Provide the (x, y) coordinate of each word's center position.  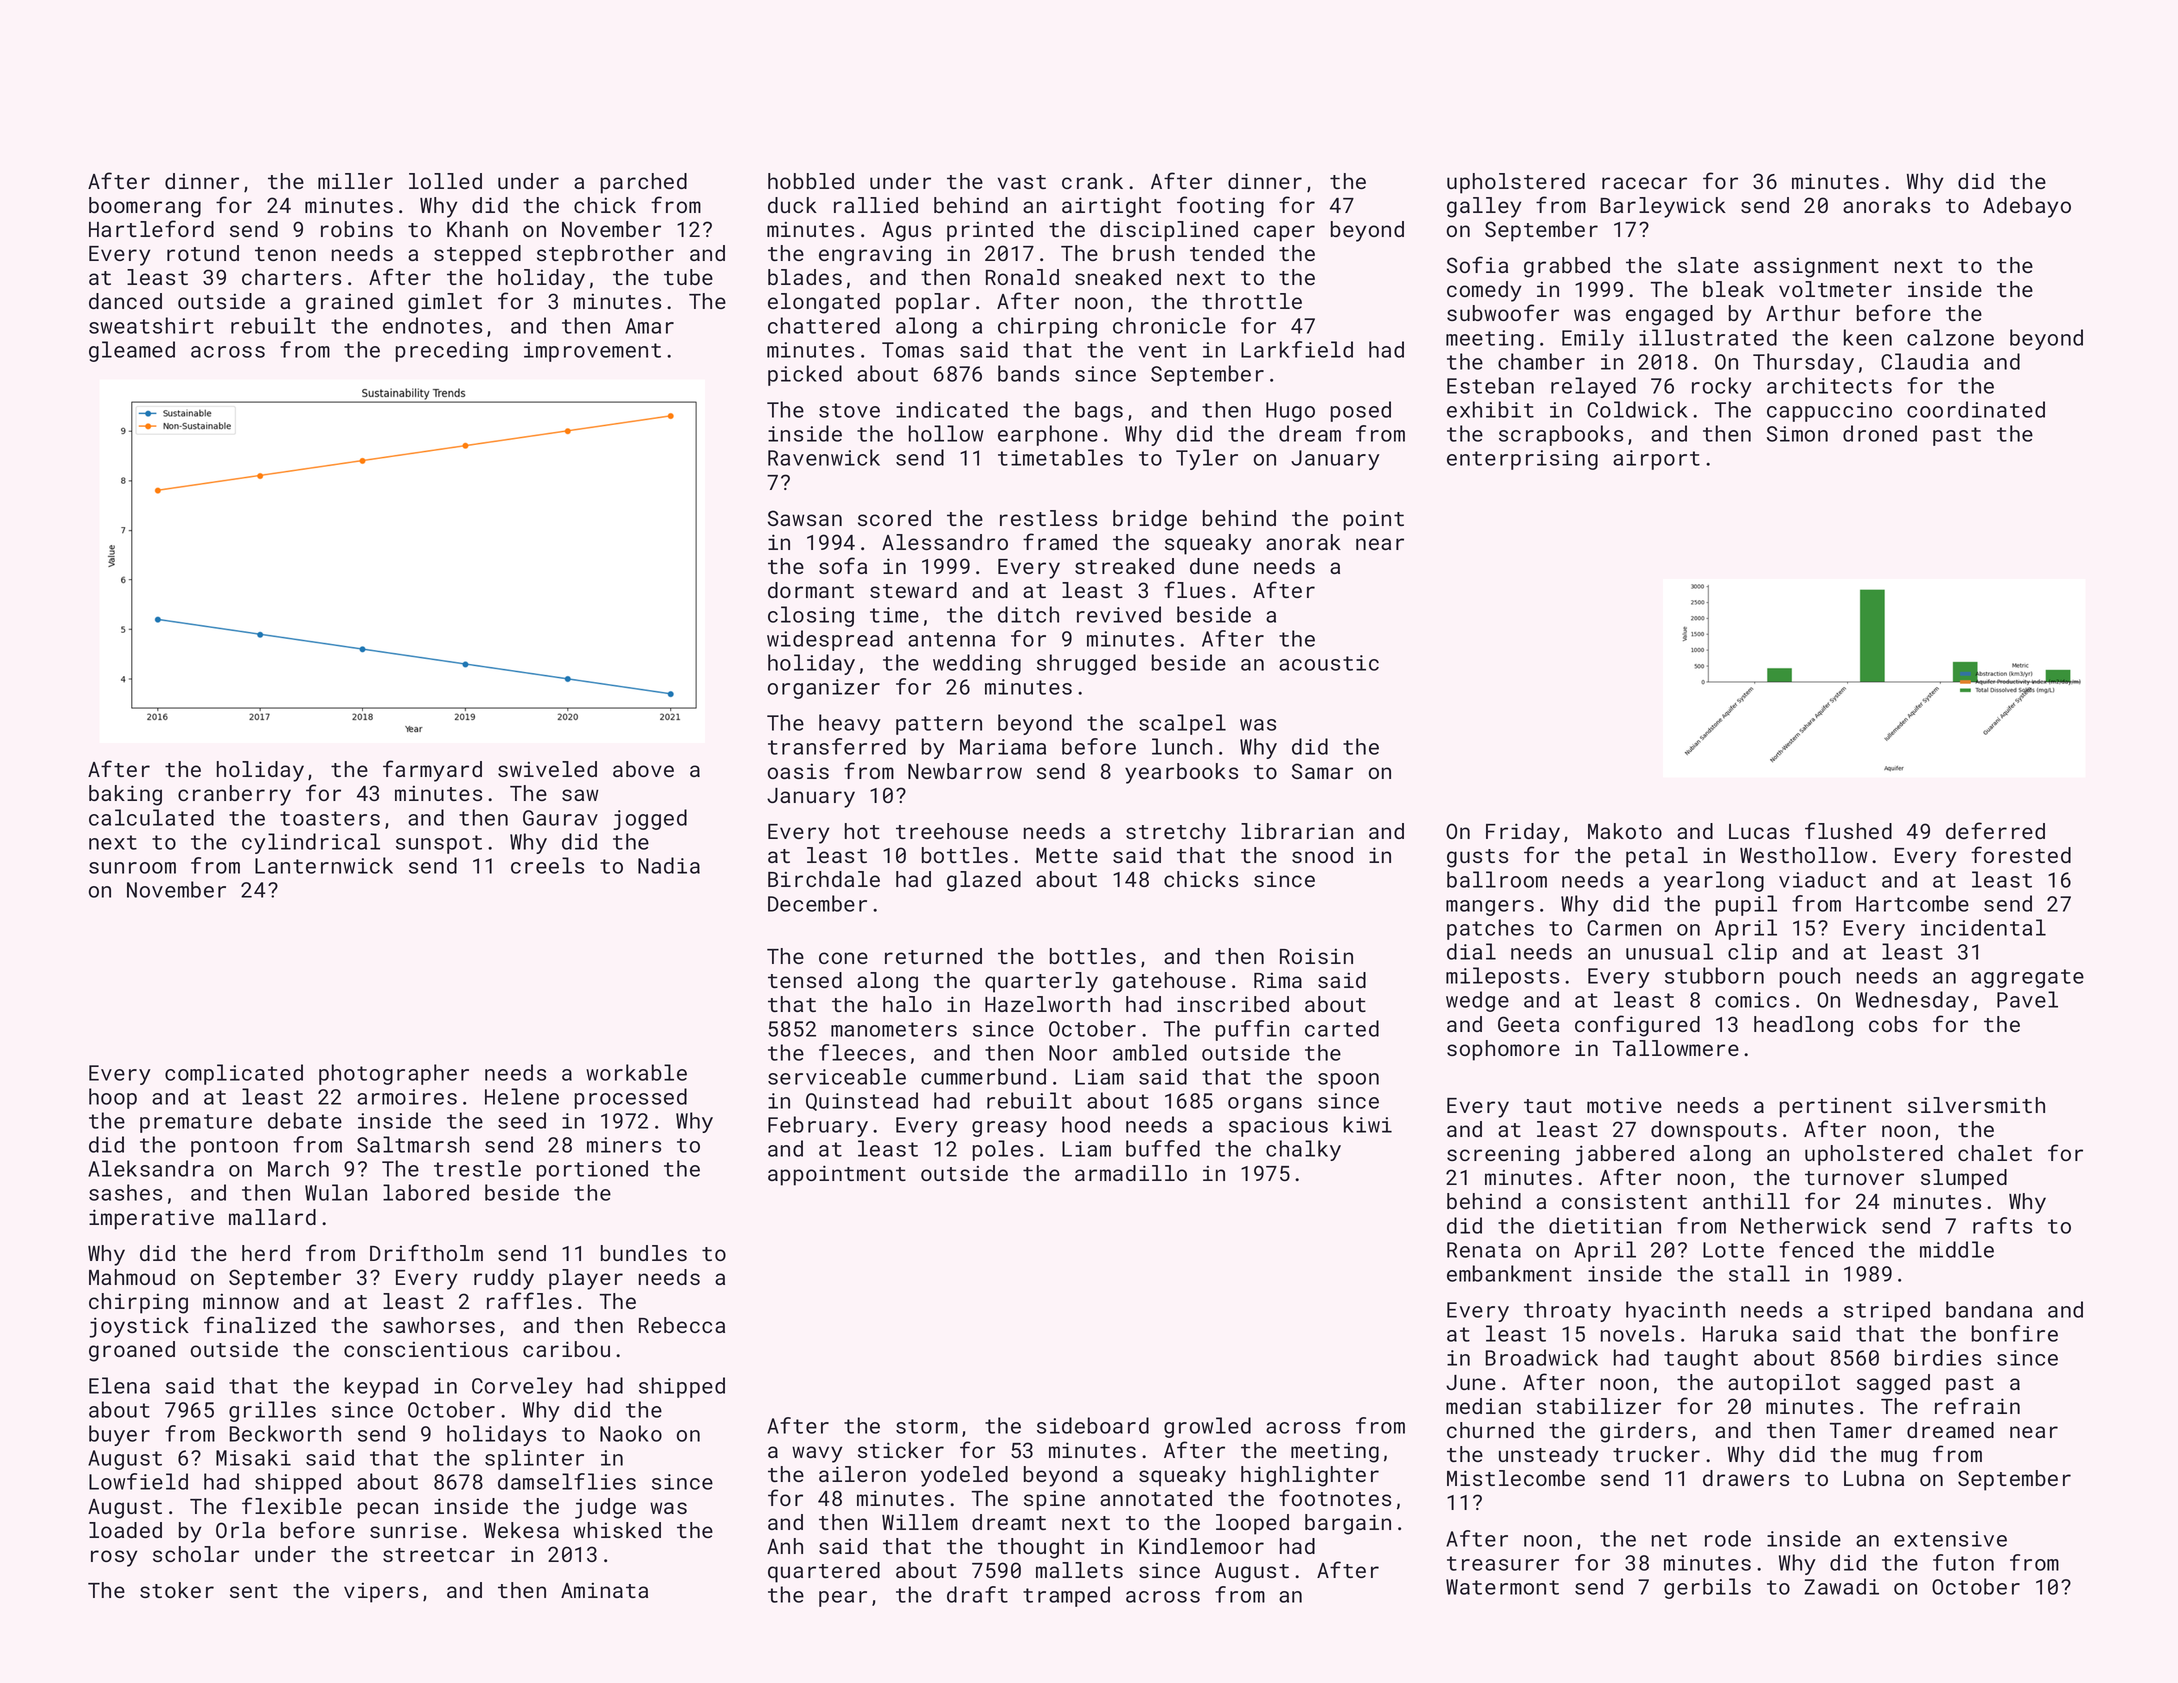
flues (1194, 589)
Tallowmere (1675, 1048)
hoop (113, 1098)
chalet (1995, 1153)
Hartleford (151, 228)
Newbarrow (965, 771)
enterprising (1522, 460)
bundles (644, 1253)
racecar (1644, 183)
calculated (151, 817)
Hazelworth (1047, 1004)
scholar (196, 1554)
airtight (1111, 207)
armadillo (1131, 1173)
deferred (1995, 830)
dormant (811, 590)
